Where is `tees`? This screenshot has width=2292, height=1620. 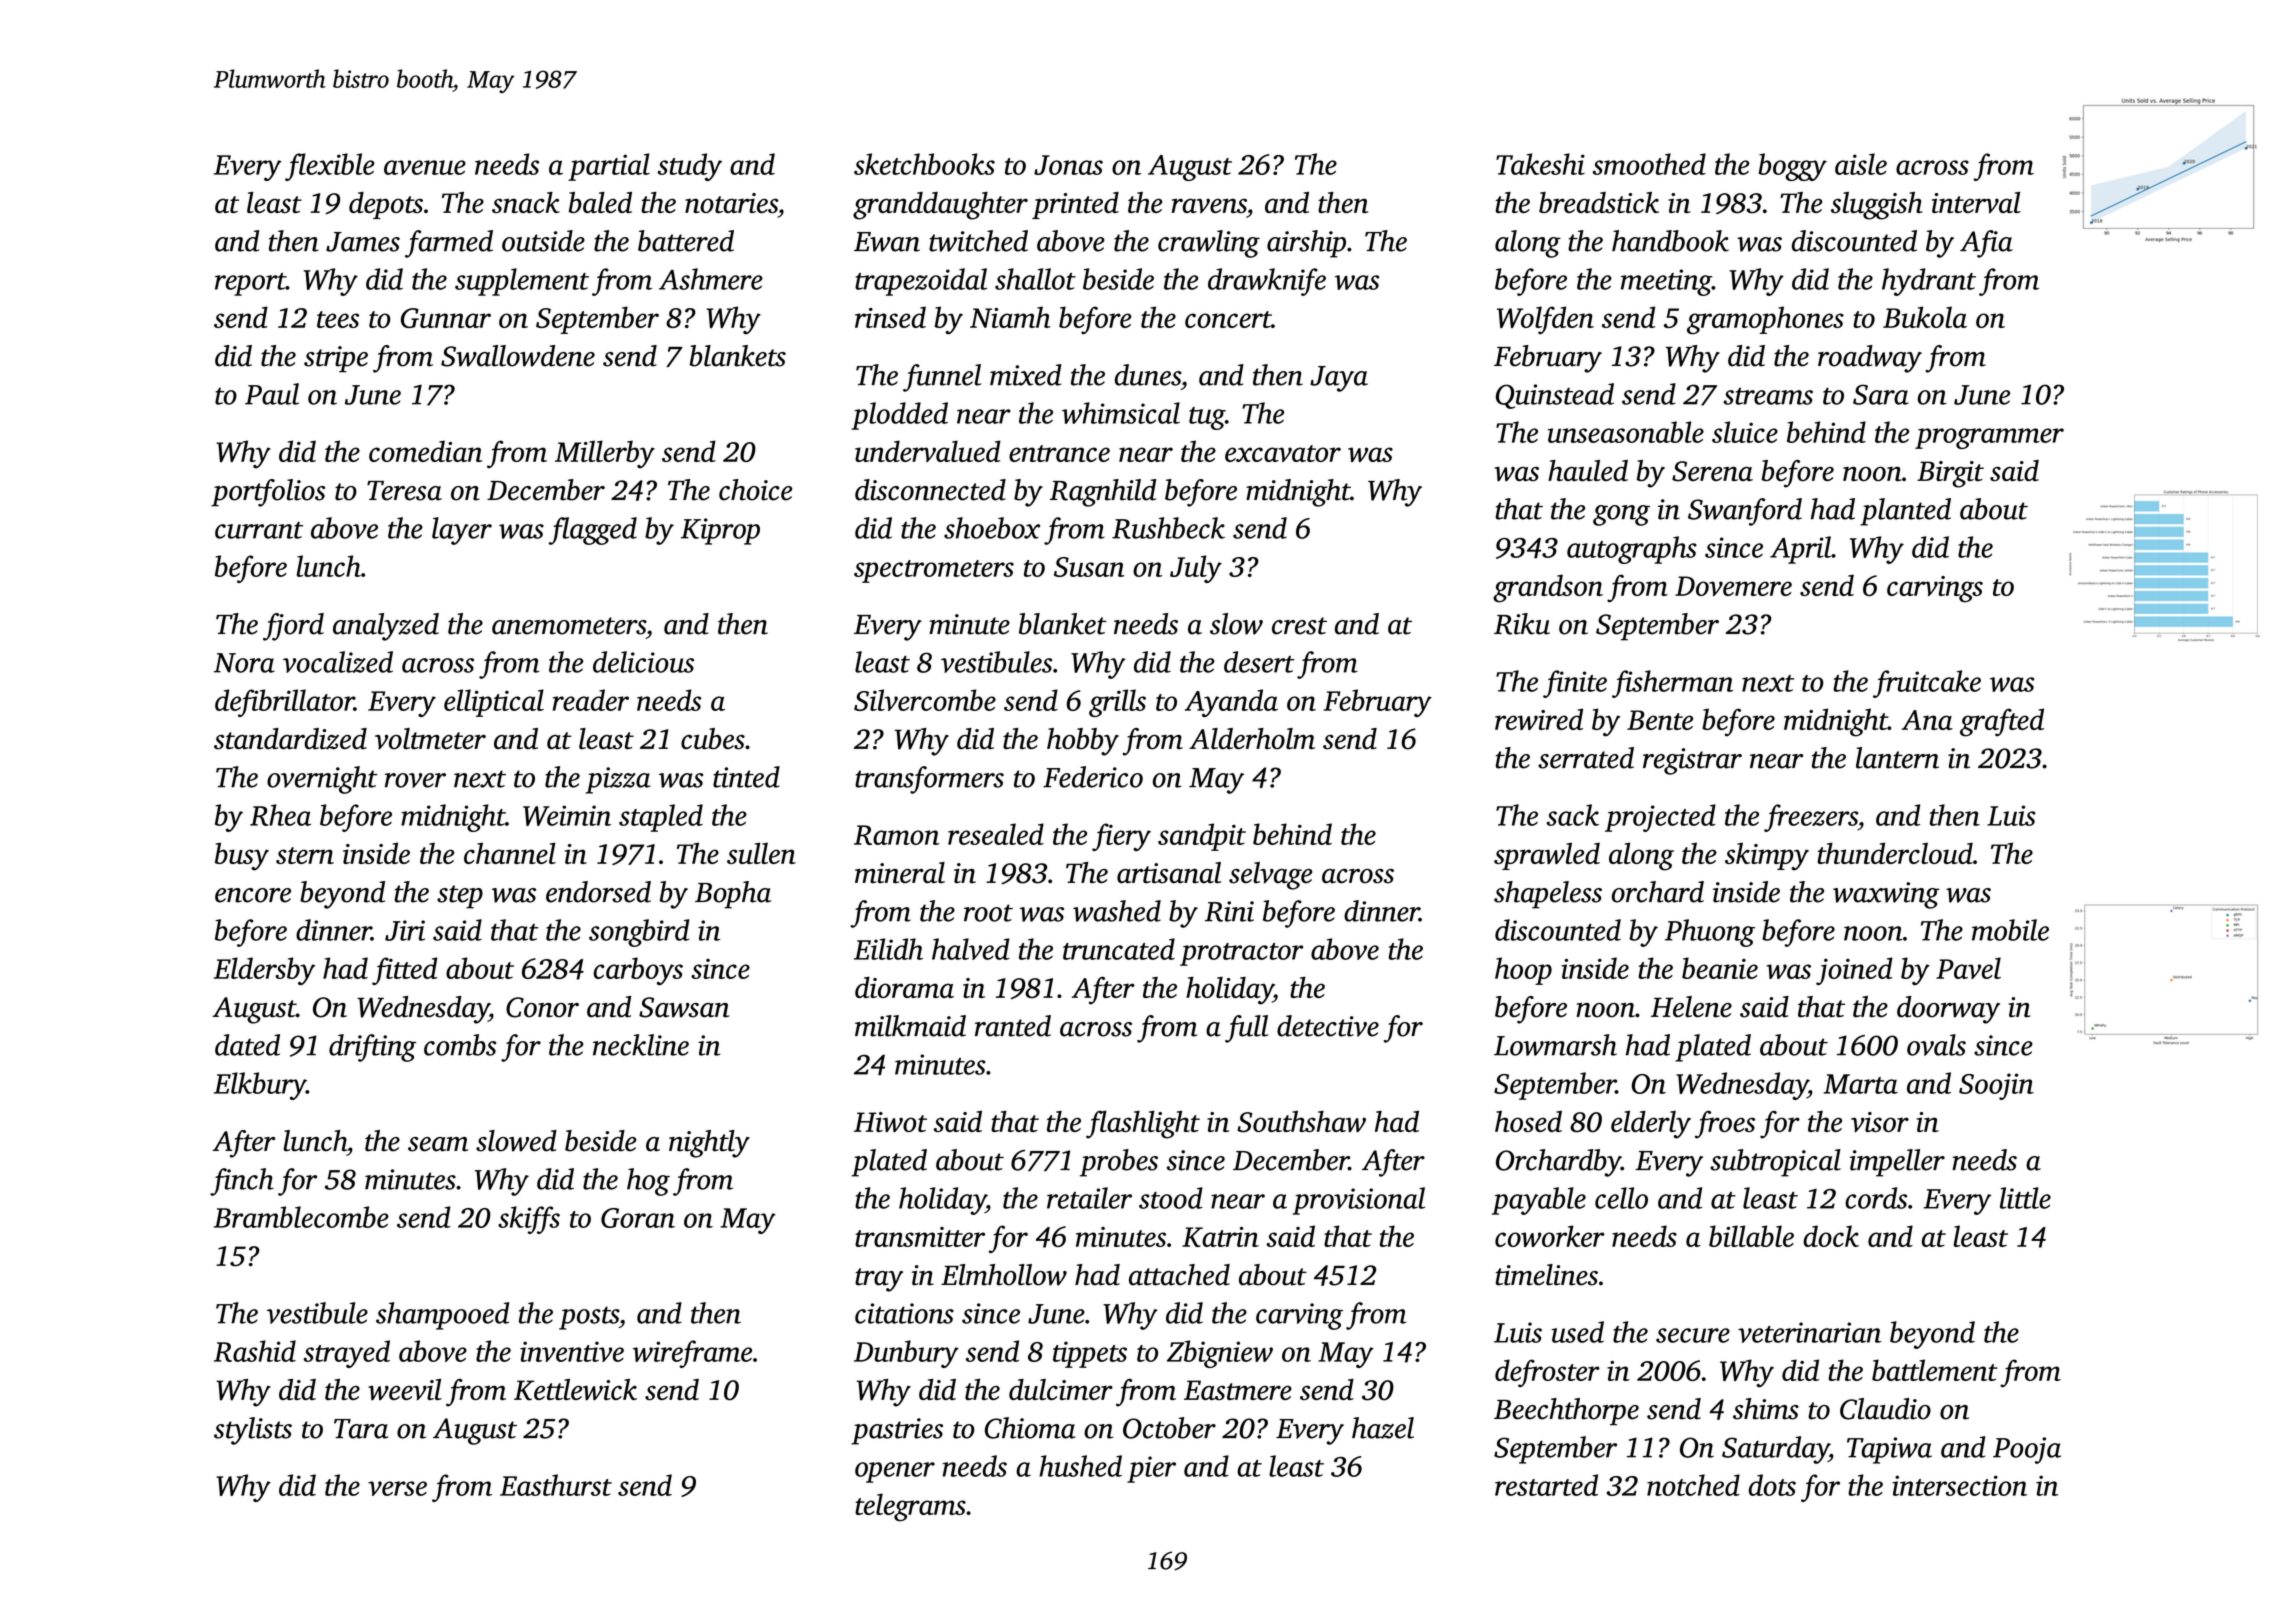
tees is located at coordinates (338, 319).
